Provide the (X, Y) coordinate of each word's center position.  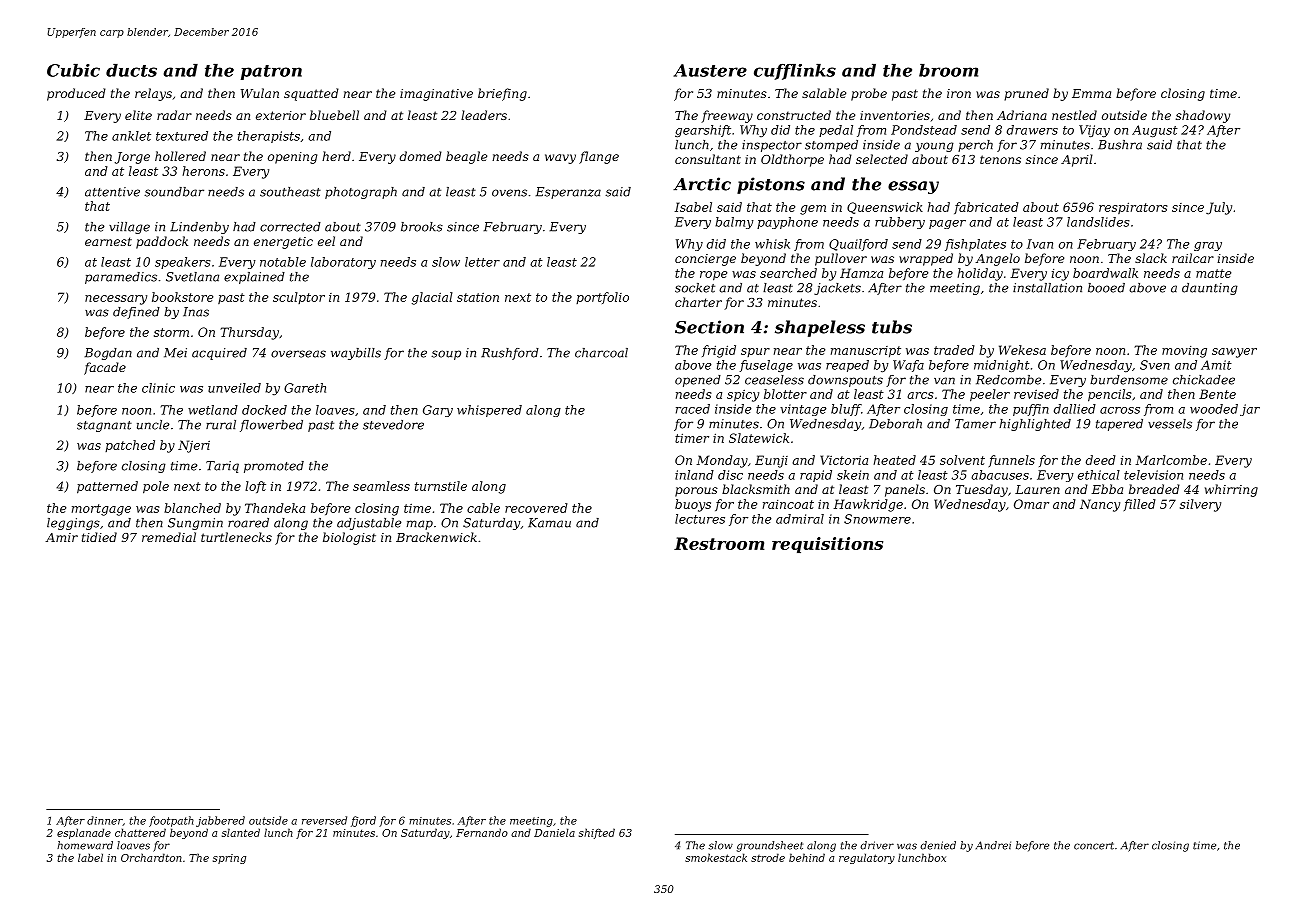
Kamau (549, 523)
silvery (1200, 505)
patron (271, 72)
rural (221, 425)
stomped (831, 146)
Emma (1091, 93)
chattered (140, 832)
